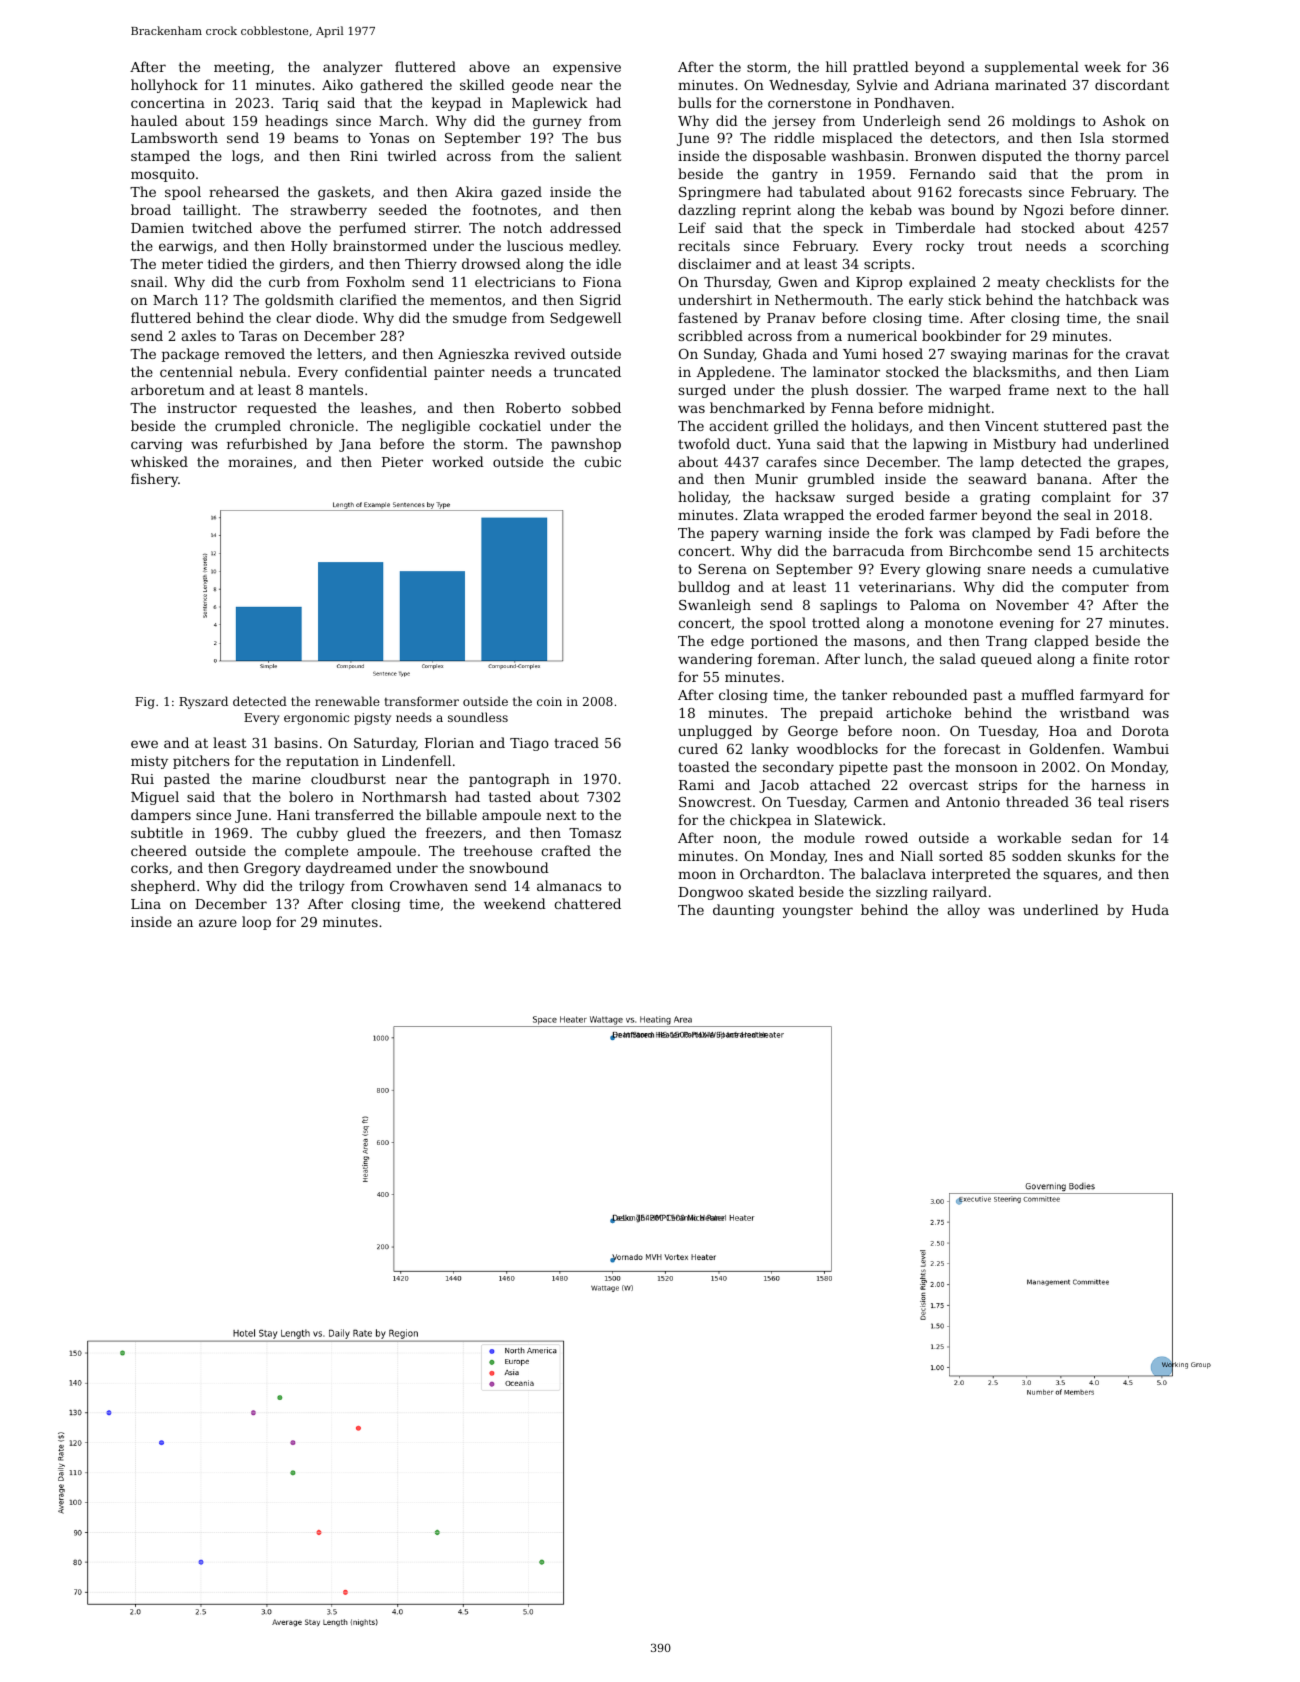 The width and height of the document is (1300, 1682). I want to click on salient, so click(599, 155).
